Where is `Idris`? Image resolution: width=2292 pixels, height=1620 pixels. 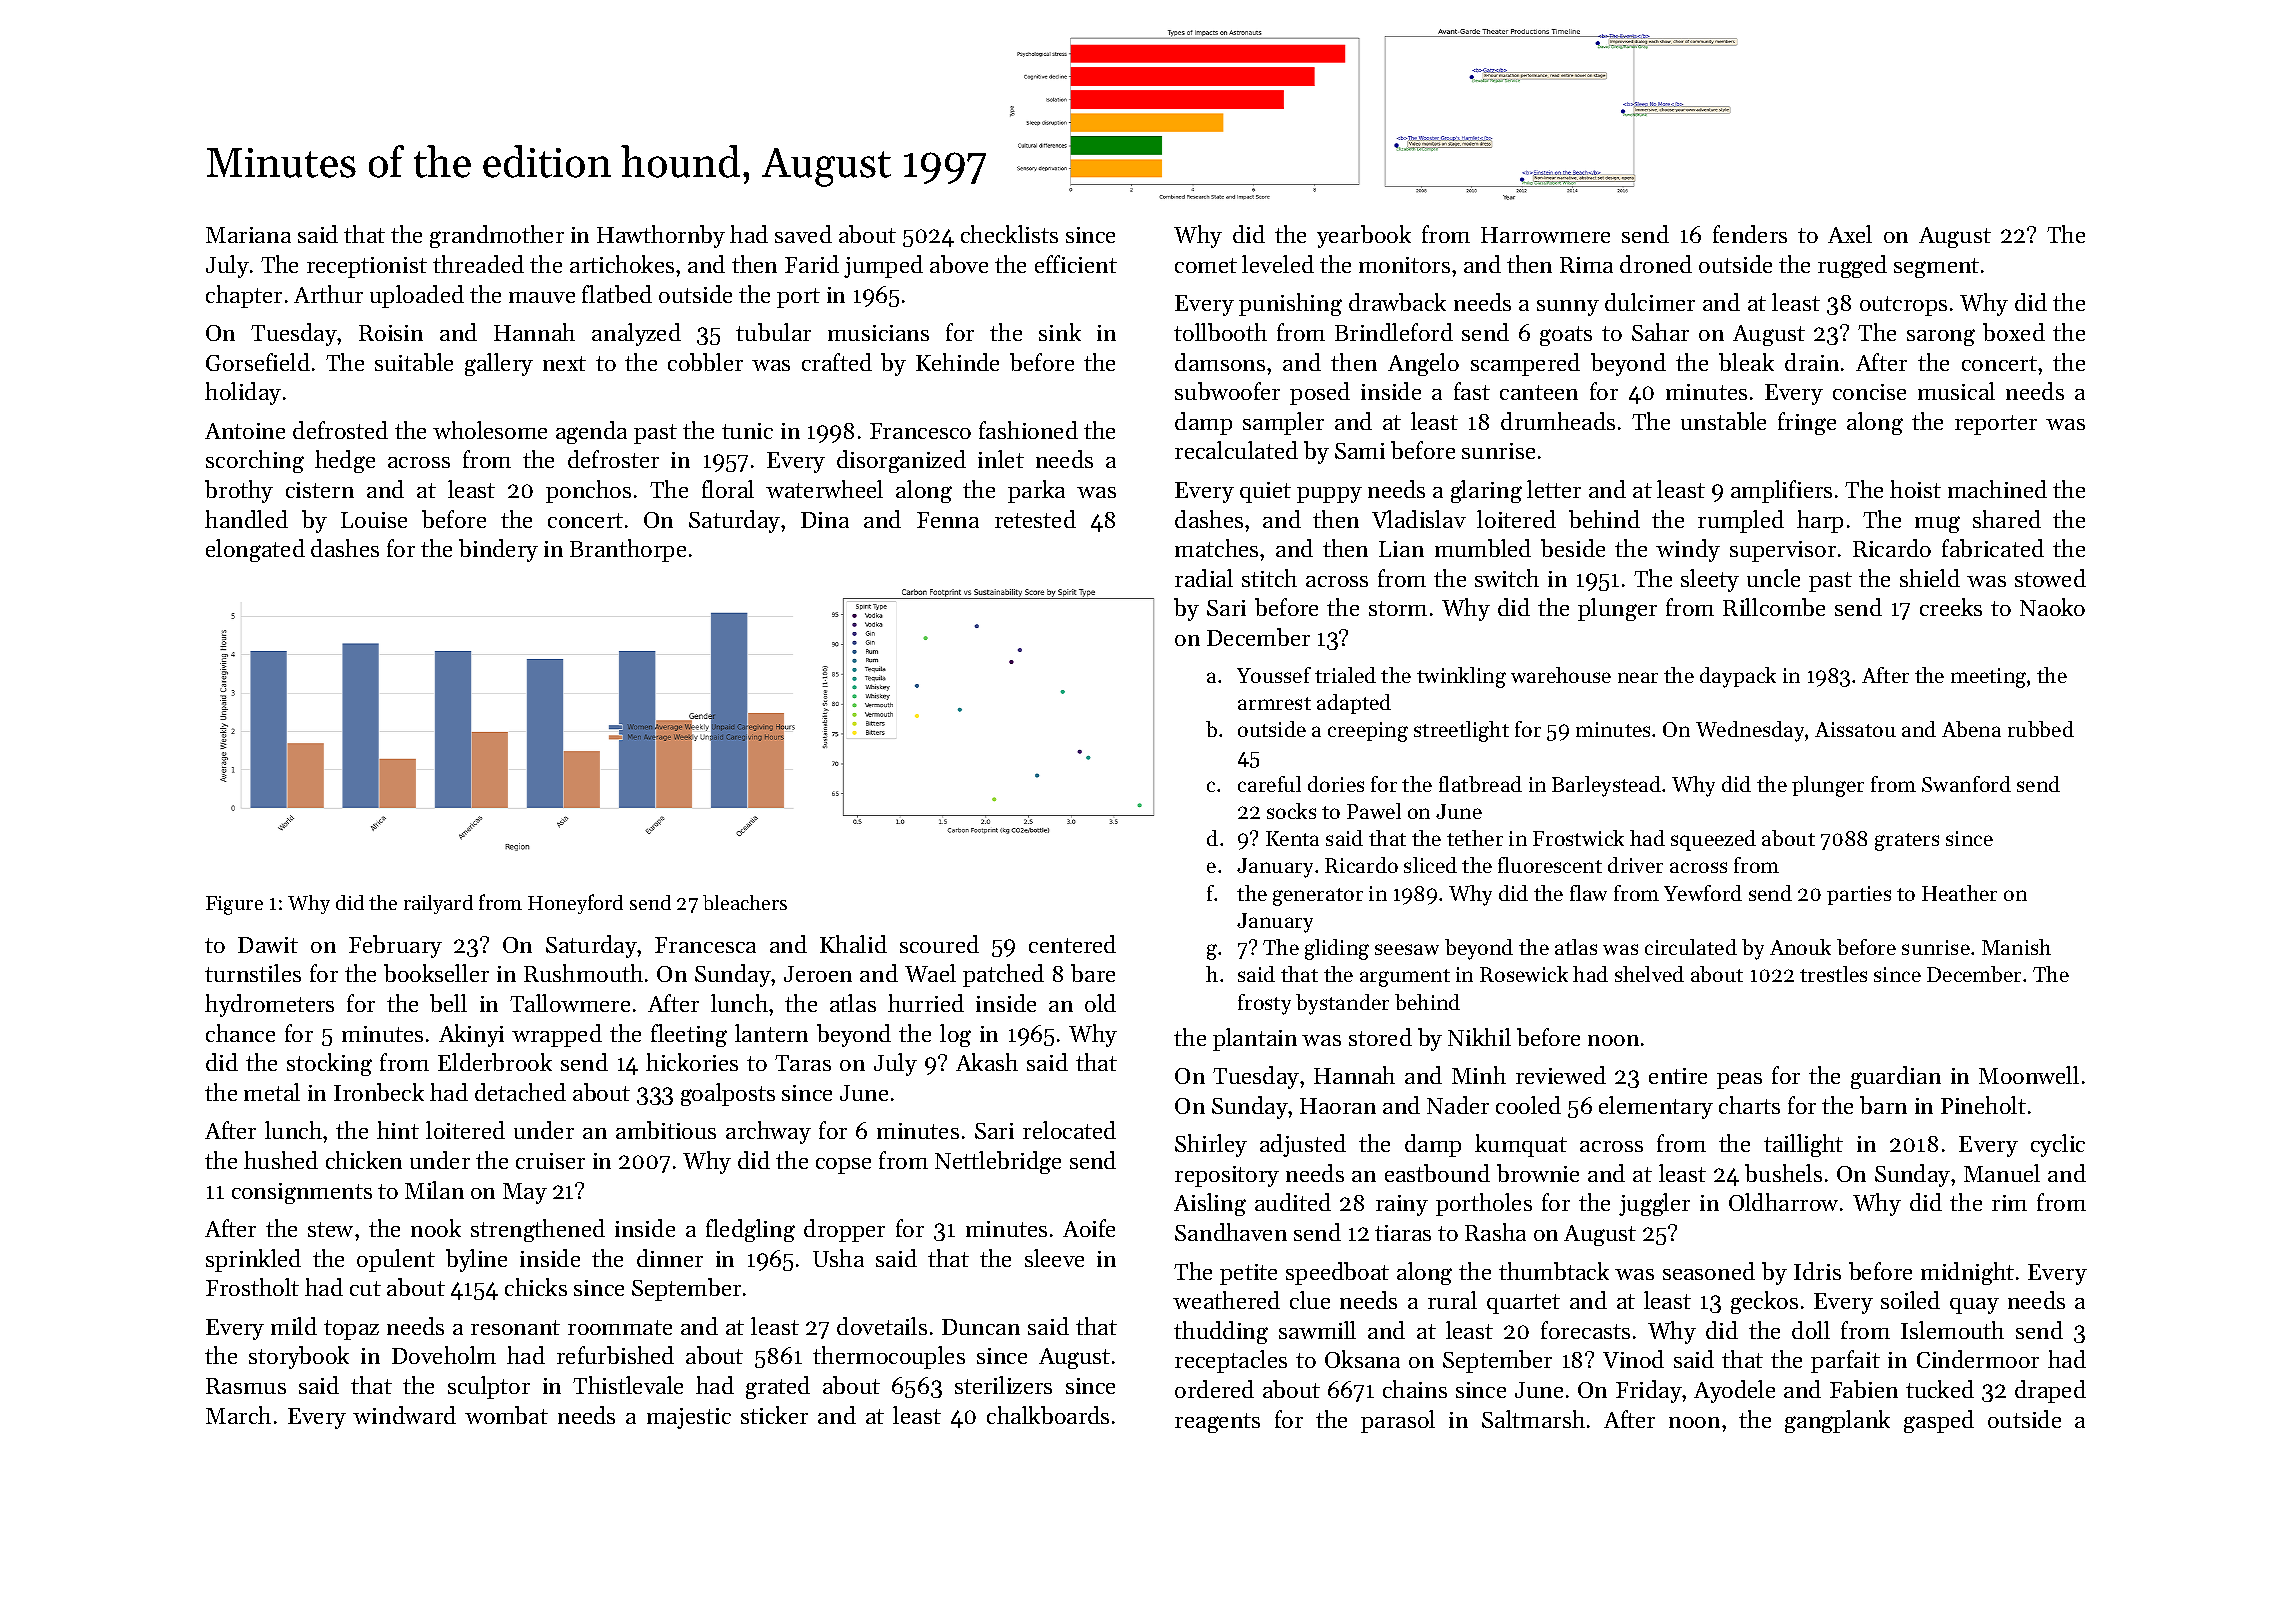
Idris is located at coordinates (1817, 1271).
